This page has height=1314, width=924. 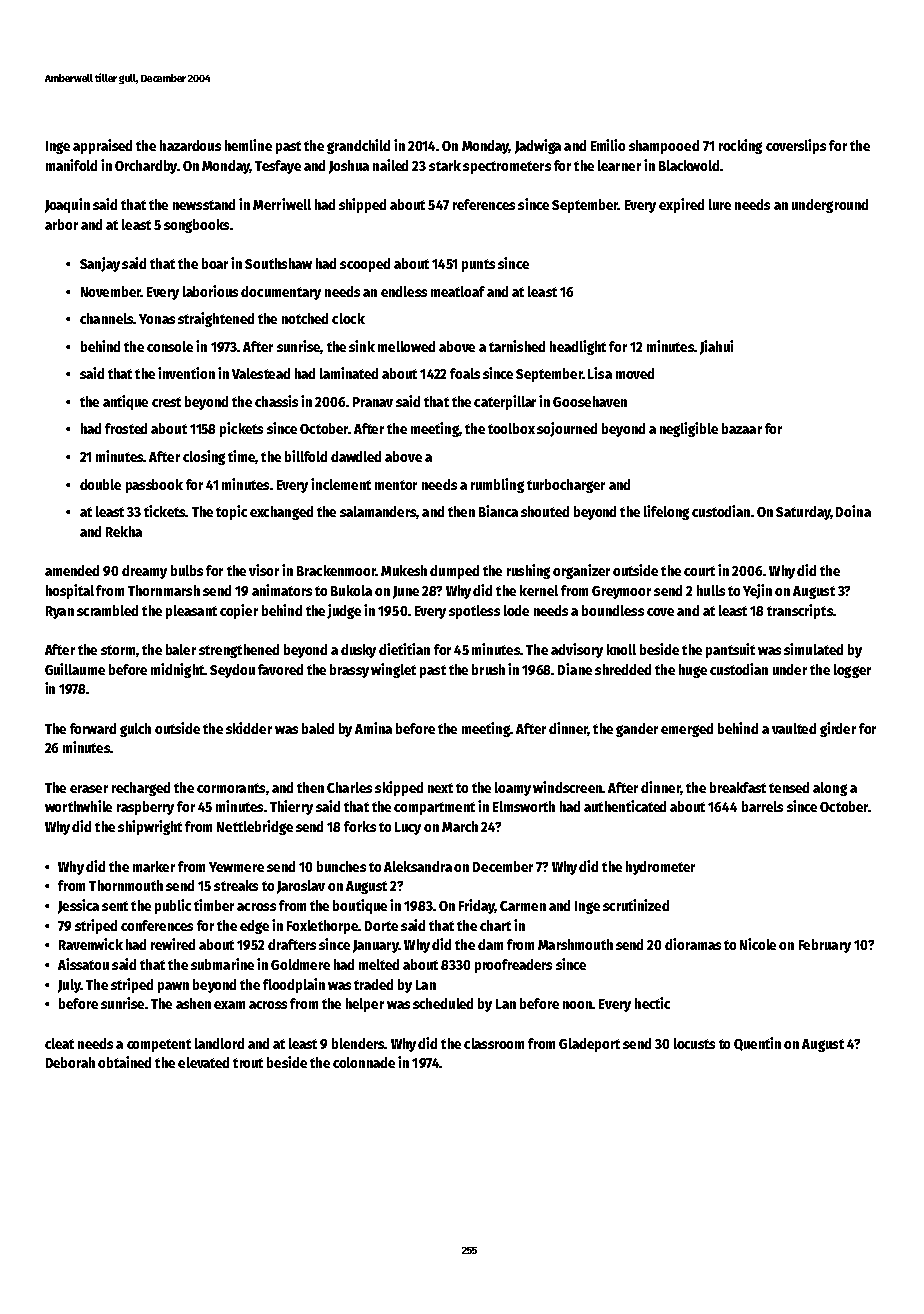 What do you see at coordinates (757, 1044) in the page?
I see `Quentin` at bounding box center [757, 1044].
